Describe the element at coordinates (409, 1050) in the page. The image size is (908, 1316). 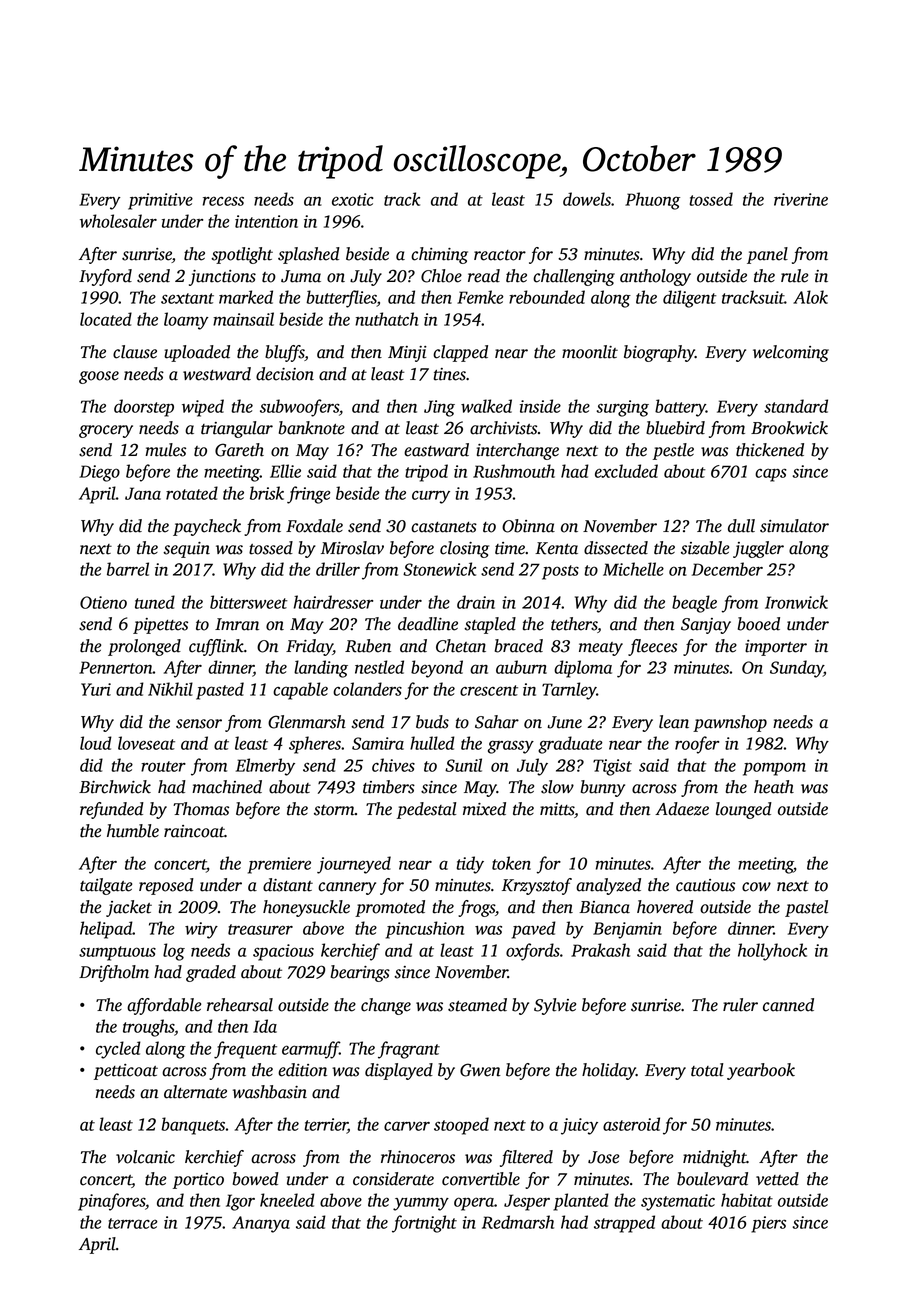
I see `fragrant` at that location.
